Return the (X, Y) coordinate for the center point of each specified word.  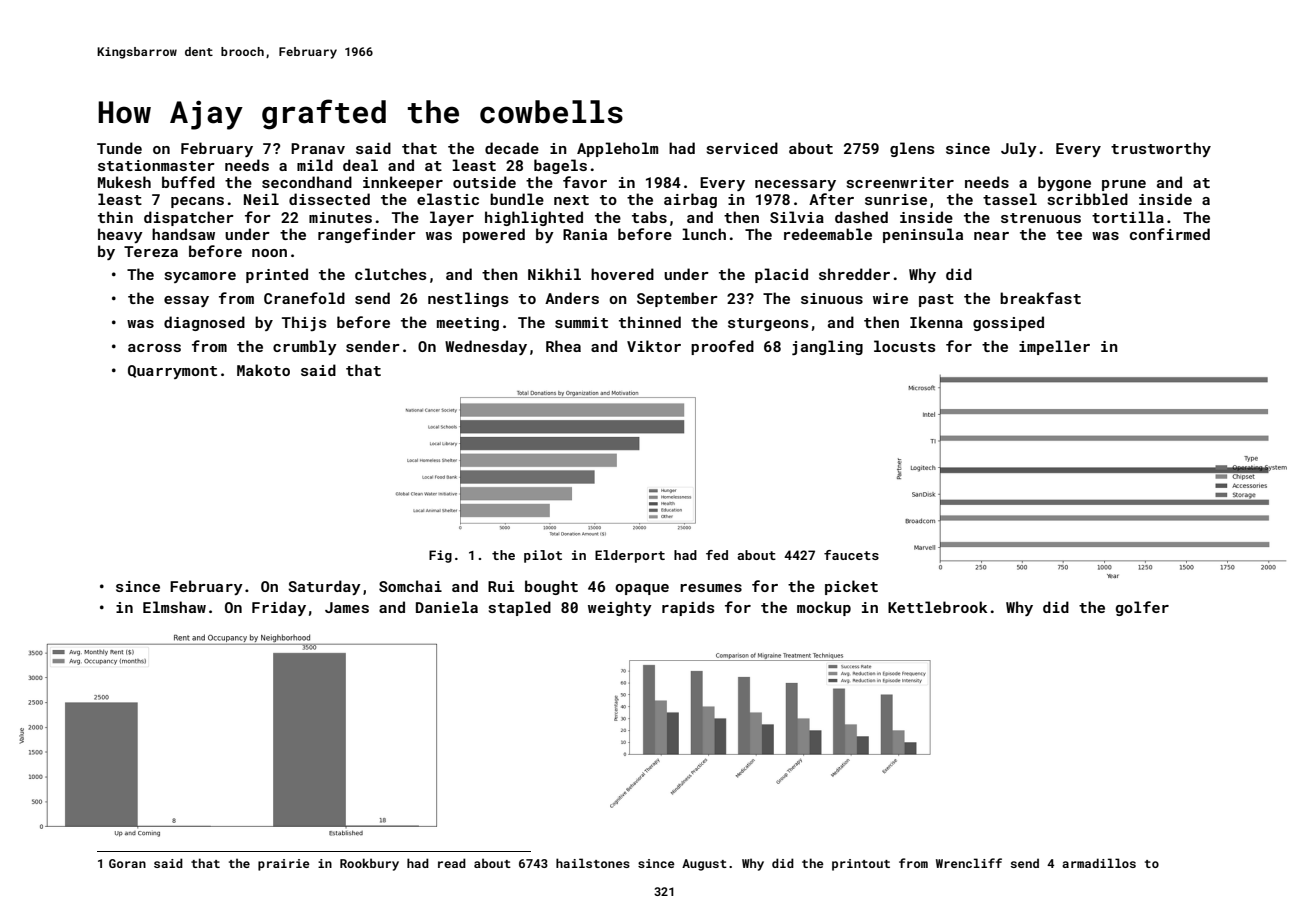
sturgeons (768, 324)
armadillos (1099, 863)
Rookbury (369, 864)
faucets (851, 555)
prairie (284, 865)
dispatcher (189, 218)
